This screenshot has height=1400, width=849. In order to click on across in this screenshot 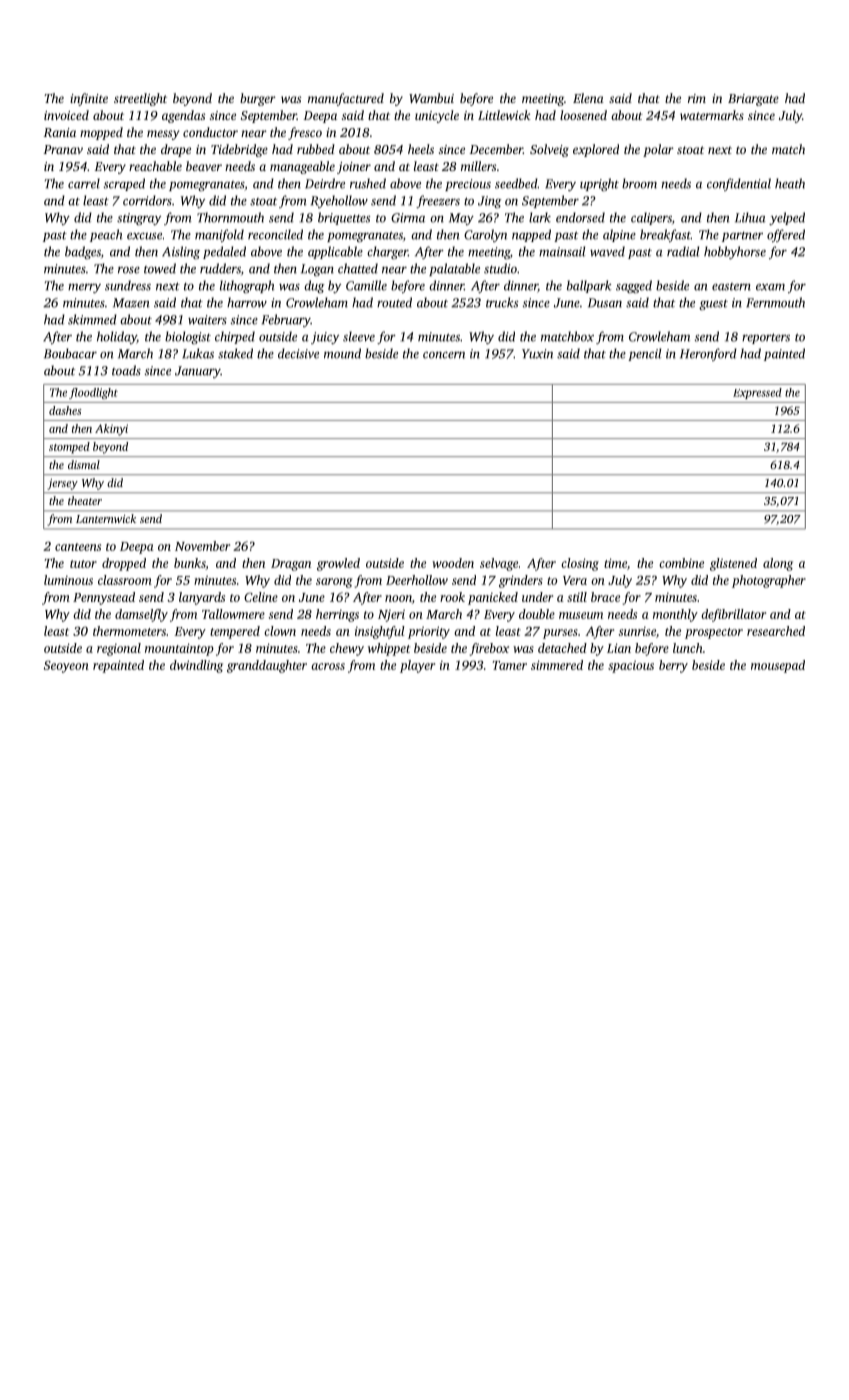, I will do `click(328, 666)`.
